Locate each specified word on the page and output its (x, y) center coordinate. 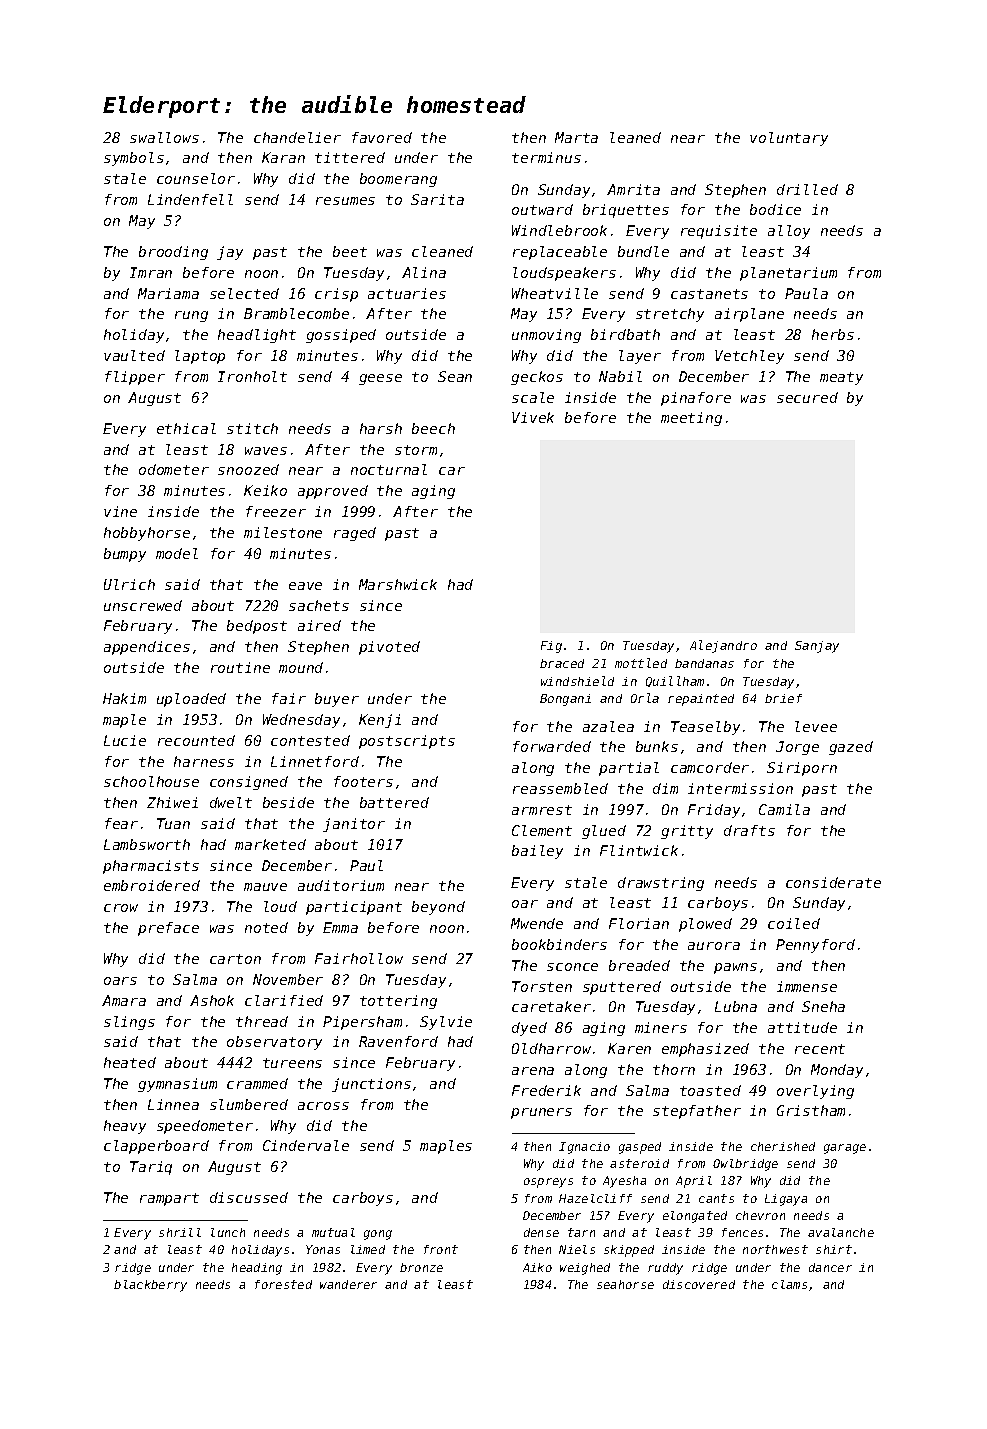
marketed (270, 844)
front (441, 1249)
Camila (784, 809)
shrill (180, 1232)
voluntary (789, 139)
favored (382, 137)
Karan (283, 157)
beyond (438, 908)
